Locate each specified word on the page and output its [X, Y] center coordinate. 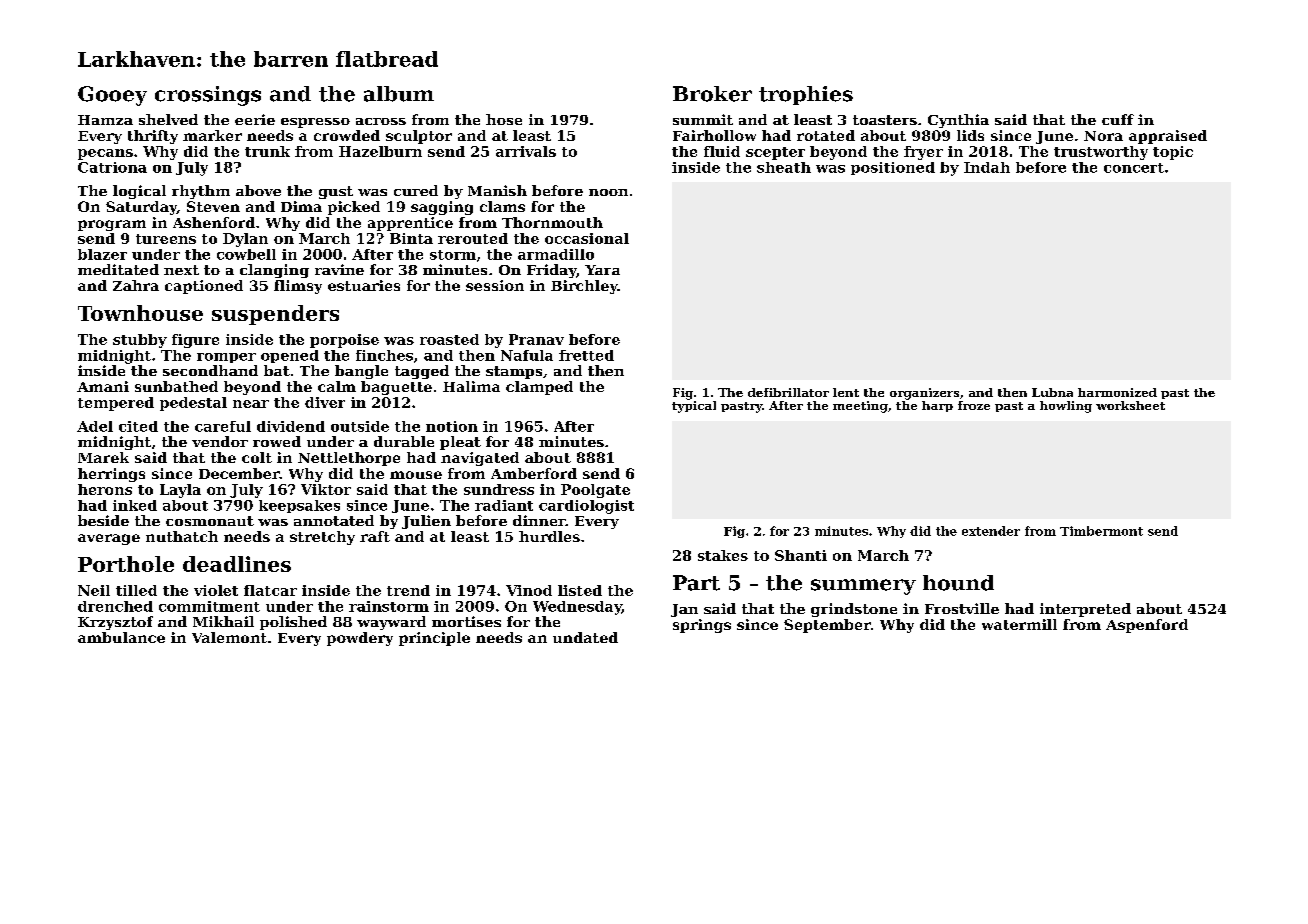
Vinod [529, 590]
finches [384, 355]
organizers [924, 394]
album [399, 94]
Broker [712, 94]
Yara [602, 270]
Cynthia [958, 121]
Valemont [229, 637]
